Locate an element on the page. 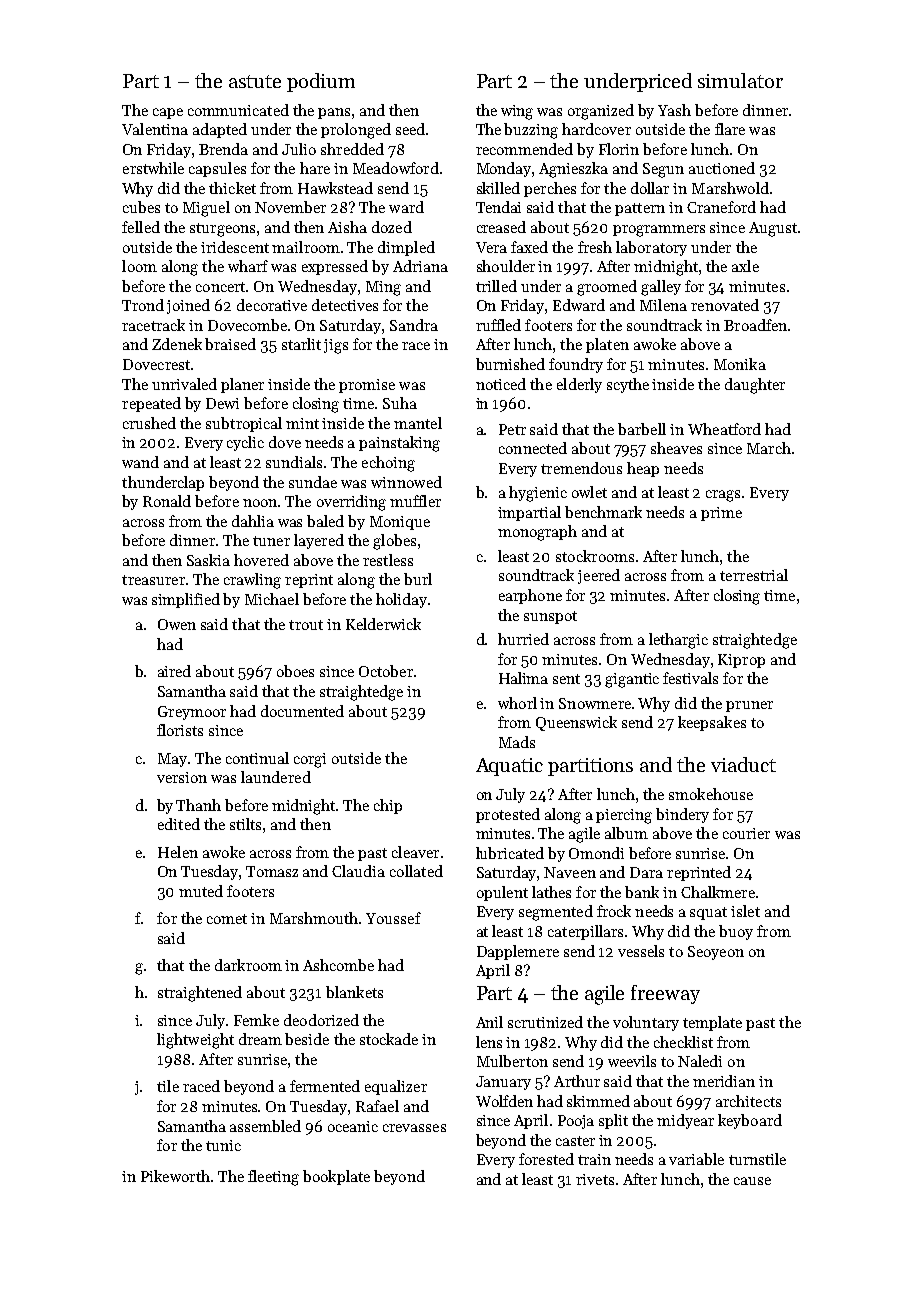 This document has width=924, height=1308. edited is located at coordinates (179, 824).
